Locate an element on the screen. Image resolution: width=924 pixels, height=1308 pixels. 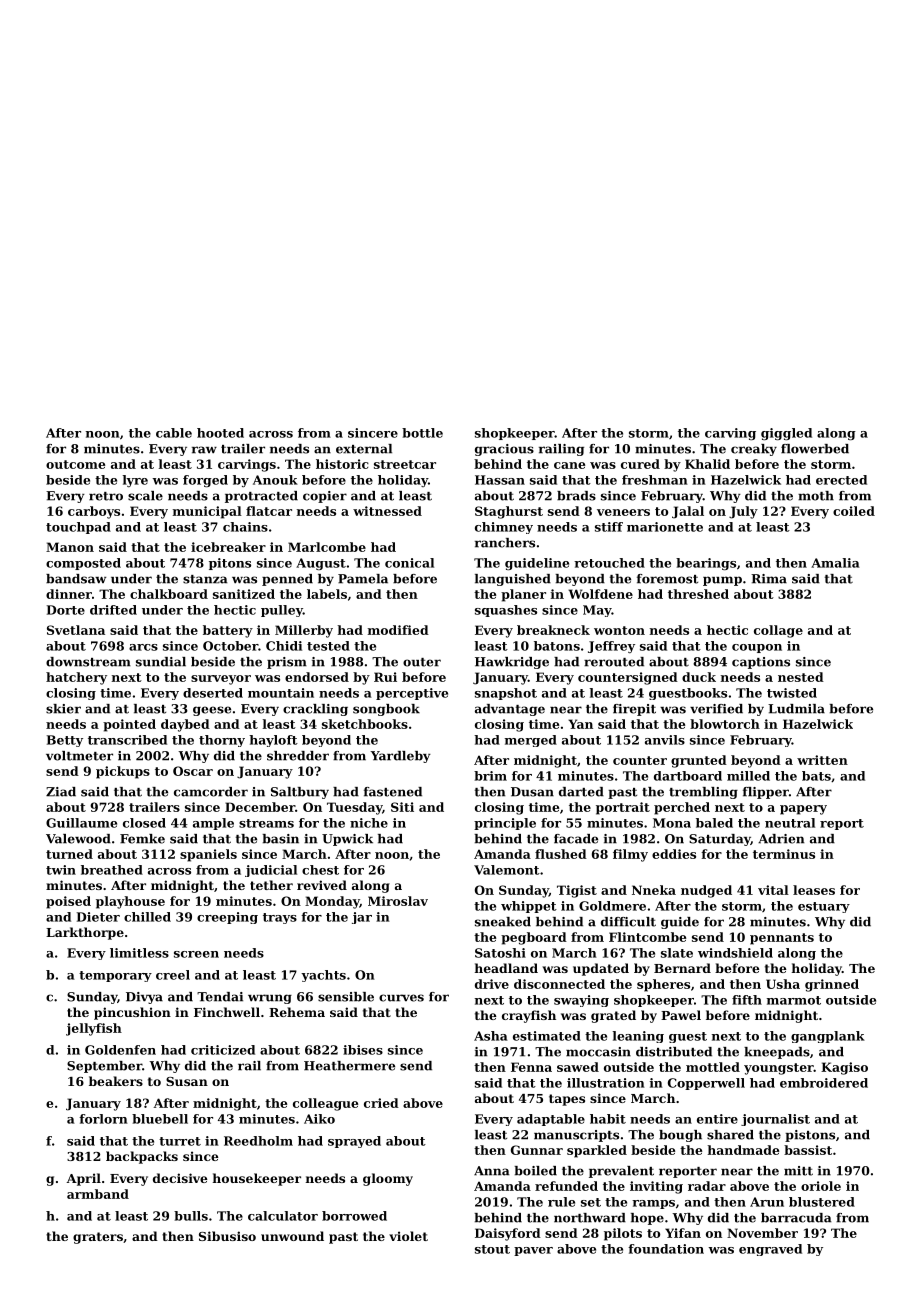
hooted is located at coordinates (220, 433).
